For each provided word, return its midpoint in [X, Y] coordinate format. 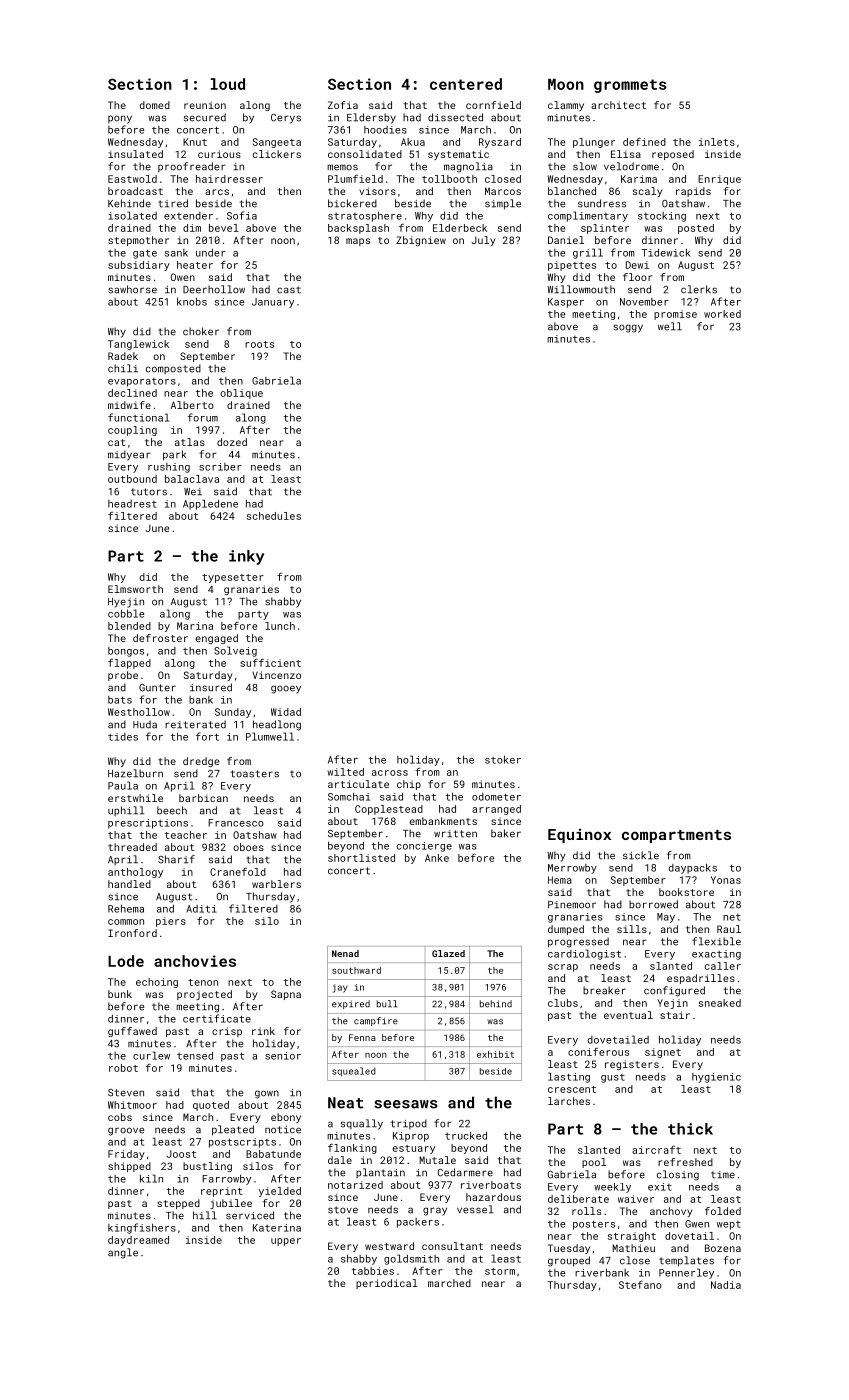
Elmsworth [135, 589]
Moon [566, 84]
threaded [132, 847]
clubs [563, 1003]
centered [466, 84]
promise [675, 315]
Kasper [566, 303]
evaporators [142, 382]
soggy [628, 328]
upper [286, 1242]
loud [228, 84]
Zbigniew [421, 241]
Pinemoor [572, 905]
